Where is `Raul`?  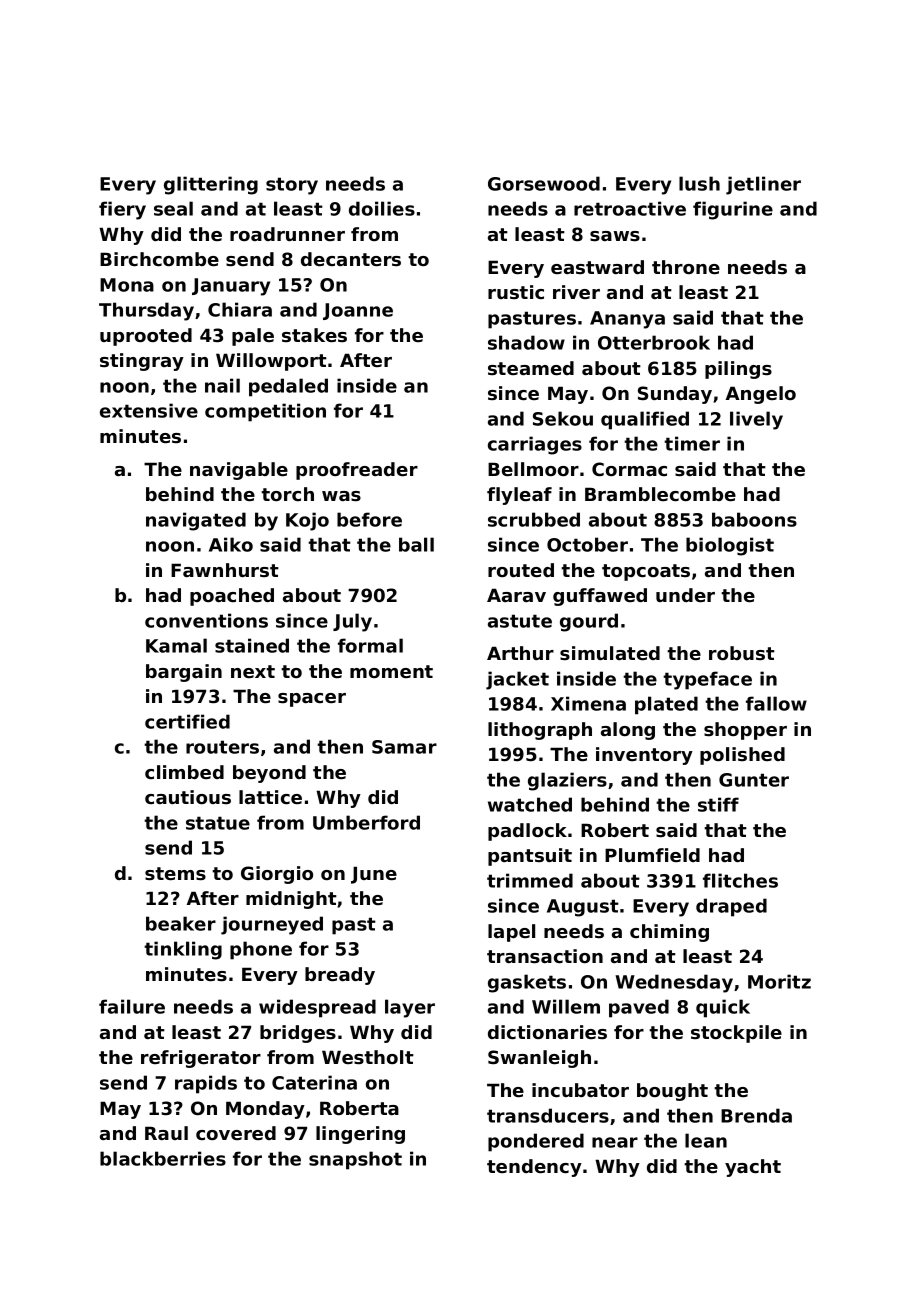 Raul is located at coordinates (166, 1133).
